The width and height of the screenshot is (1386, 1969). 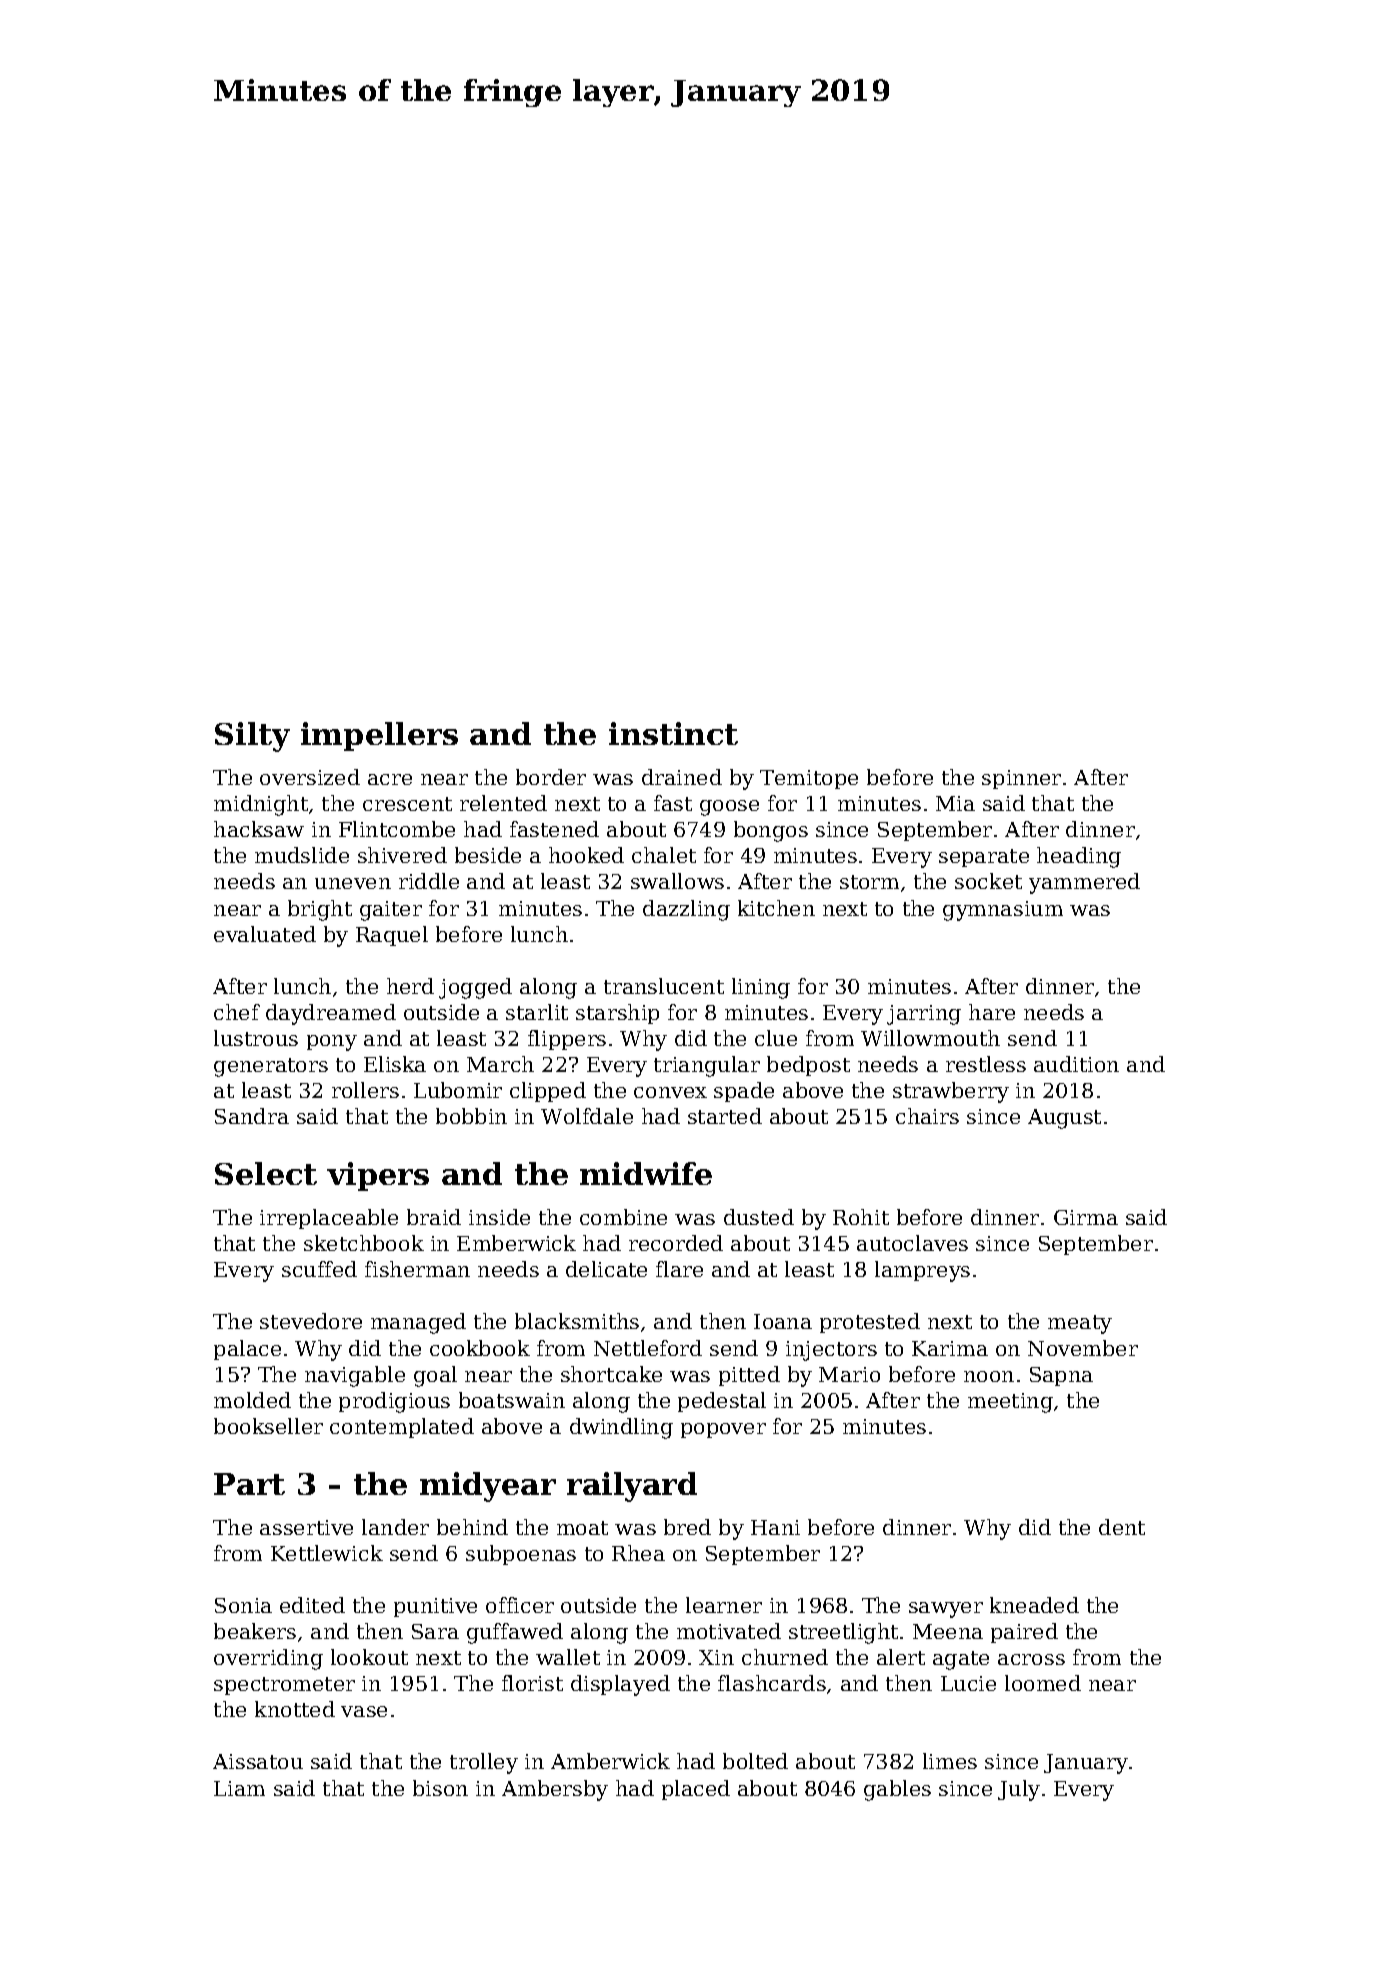 What do you see at coordinates (327, 1553) in the screenshot?
I see `Kettlewick` at bounding box center [327, 1553].
